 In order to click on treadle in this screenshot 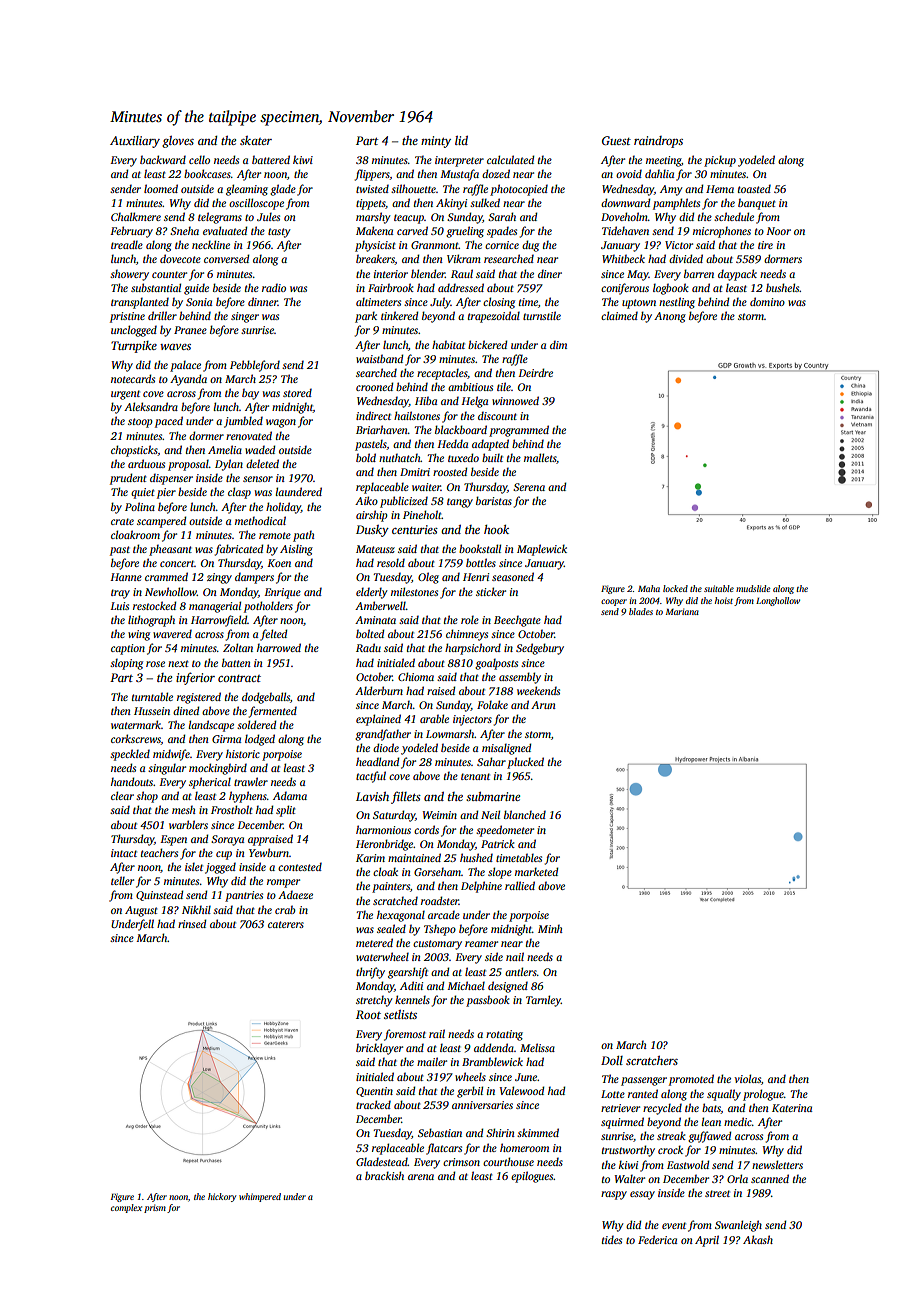, I will do `click(127, 244)`.
